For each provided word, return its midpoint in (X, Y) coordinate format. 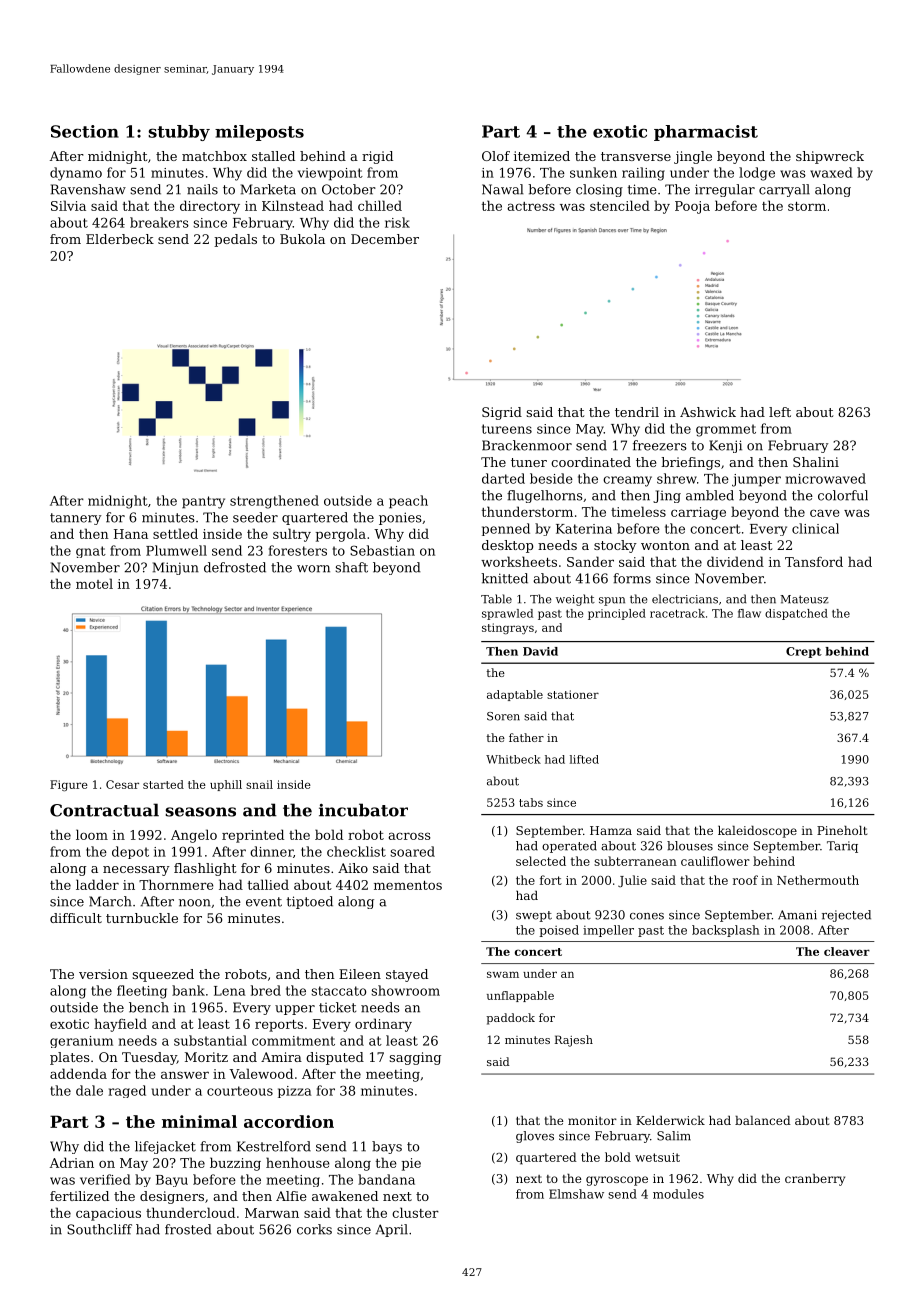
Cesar (122, 784)
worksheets (519, 561)
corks (314, 1229)
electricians (685, 599)
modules (678, 1194)
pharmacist (706, 133)
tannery (75, 519)
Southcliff (99, 1229)
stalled (273, 156)
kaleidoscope (757, 832)
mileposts (259, 133)
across (409, 836)
